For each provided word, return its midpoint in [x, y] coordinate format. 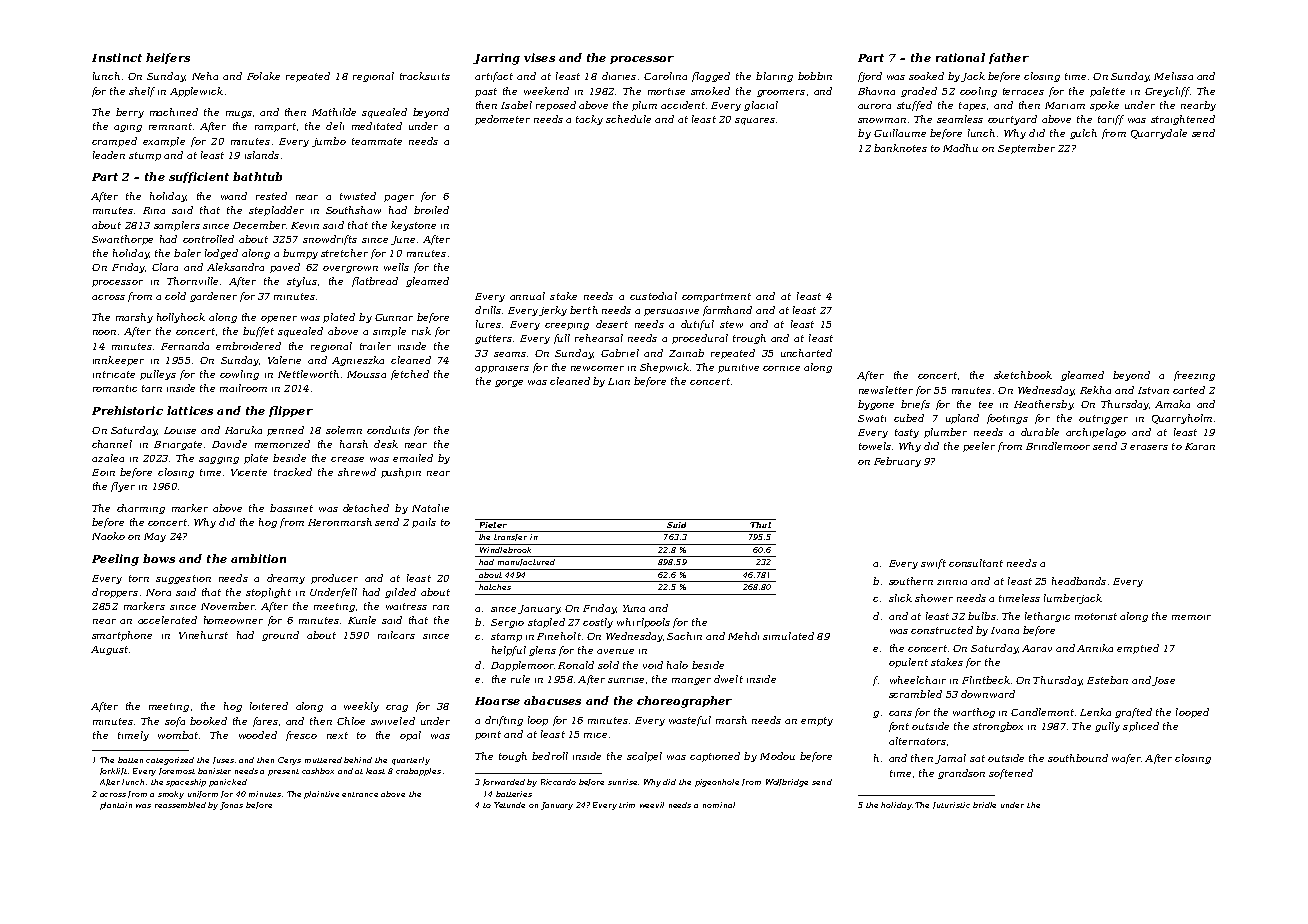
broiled [431, 210]
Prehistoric [127, 410]
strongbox [998, 727]
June [403, 240]
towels [875, 446]
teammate [377, 141]
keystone [413, 226]
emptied [1138, 649]
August [109, 650]
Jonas [231, 806]
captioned [715, 757]
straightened [1183, 120]
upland [962, 419]
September [1026, 149]
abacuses [552, 700]
